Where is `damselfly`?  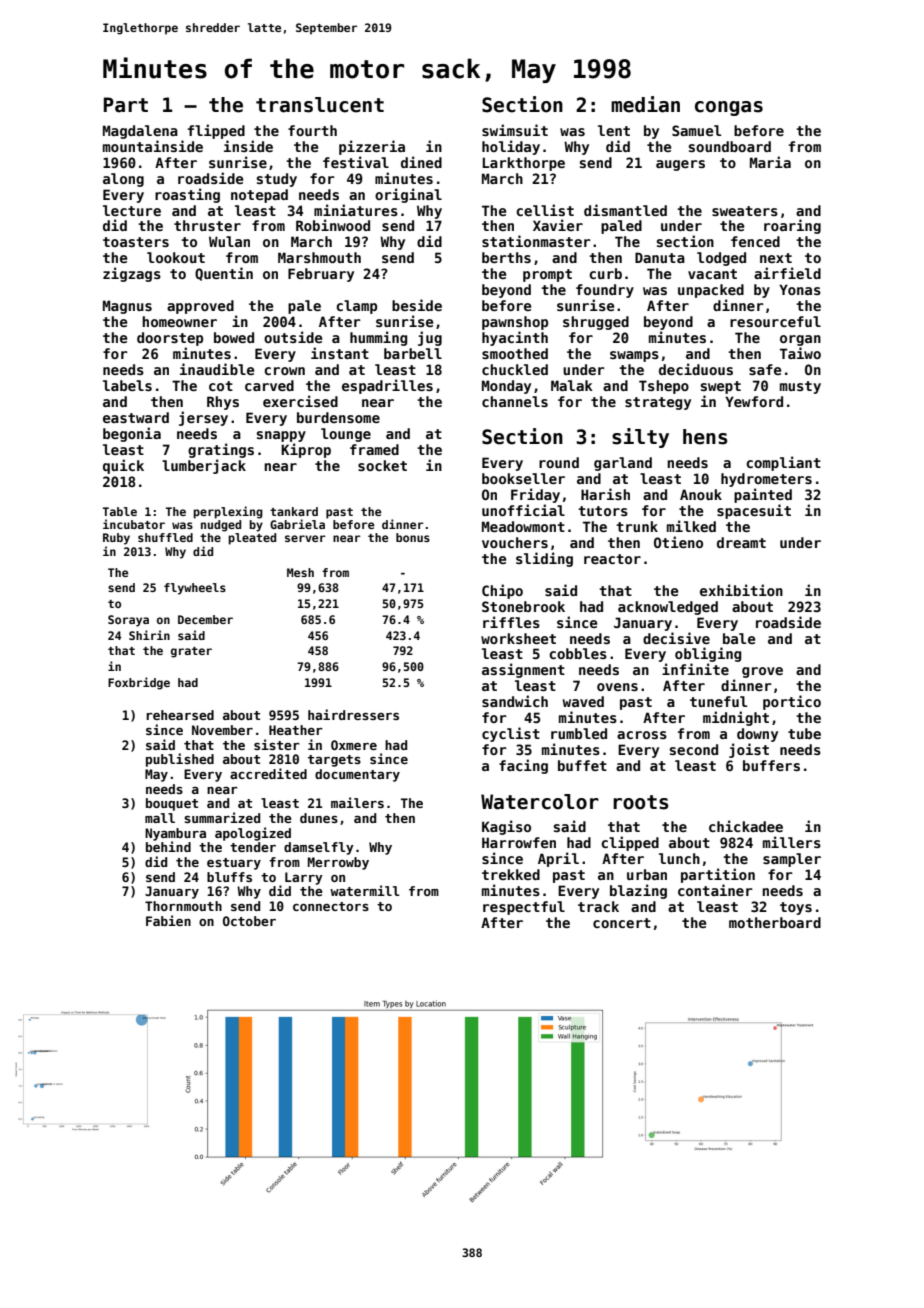 damselfly is located at coordinates (319, 848).
